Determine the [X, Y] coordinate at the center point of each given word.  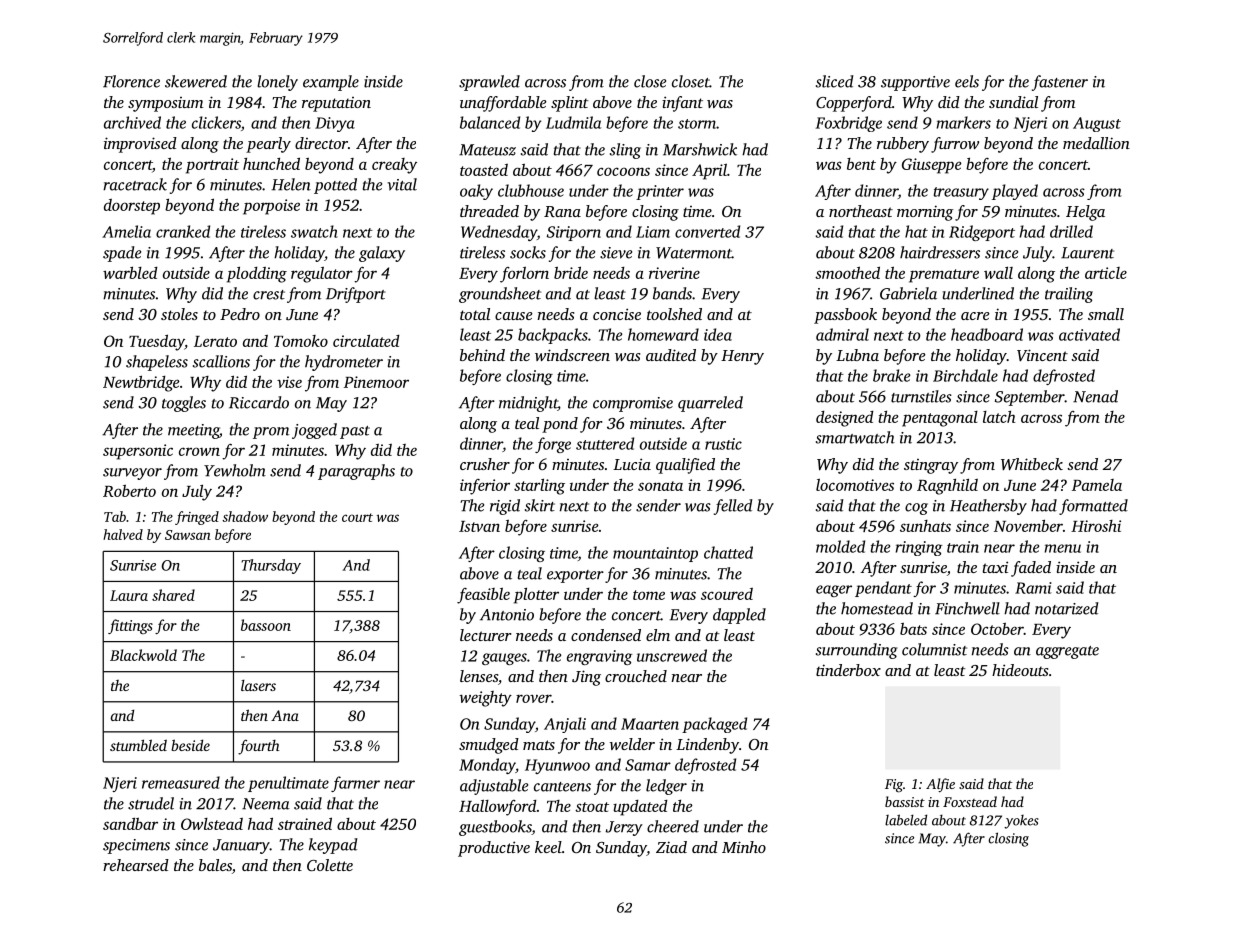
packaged [714, 725]
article [1106, 273]
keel [548, 847]
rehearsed [136, 865]
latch [999, 417]
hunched [271, 163]
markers [963, 122]
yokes [1021, 822]
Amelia [126, 231]
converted [707, 231]
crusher [485, 464]
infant [682, 104]
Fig [894, 786]
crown [199, 451]
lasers [258, 685]
